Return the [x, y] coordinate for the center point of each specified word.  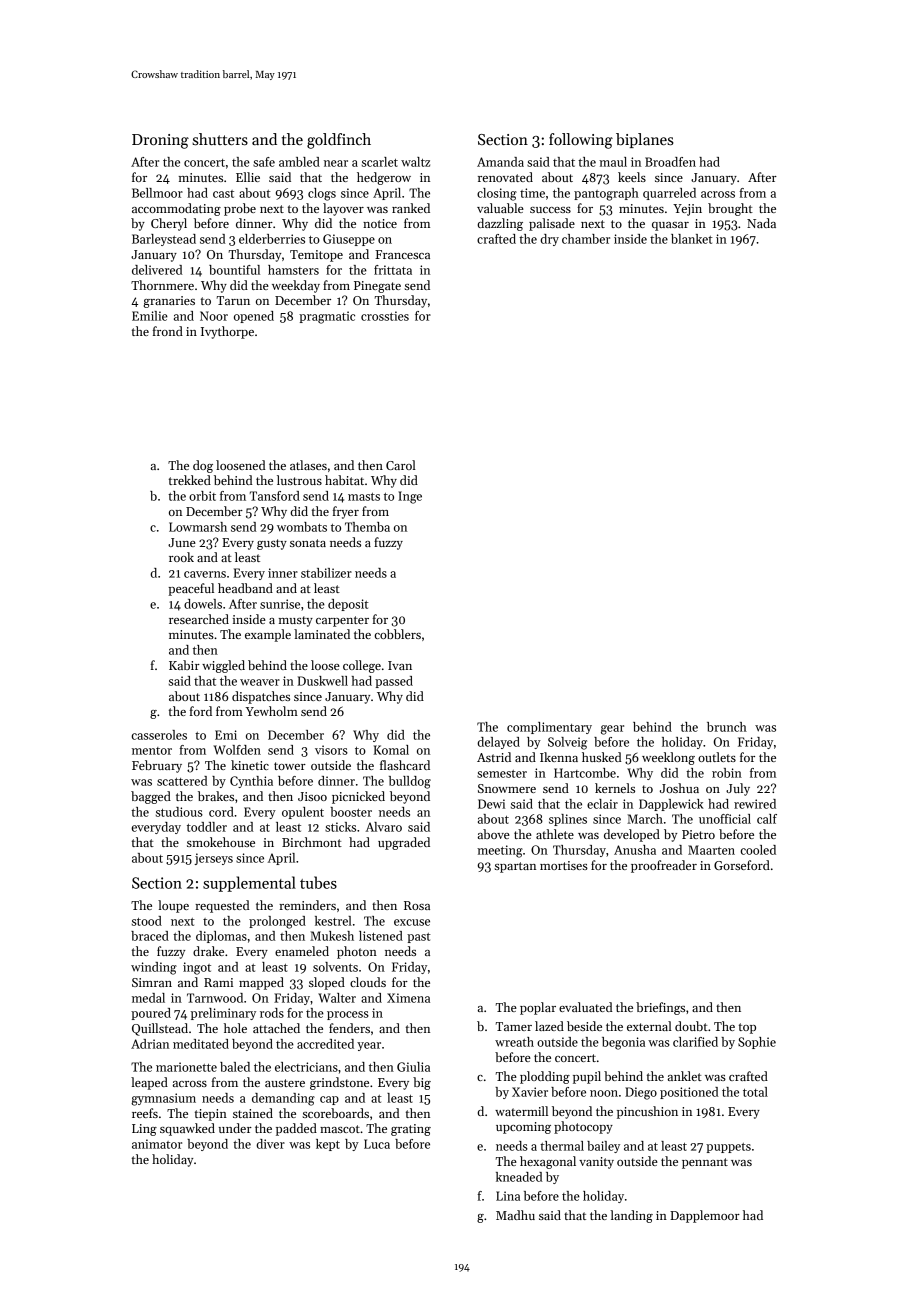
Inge [410, 497]
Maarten [711, 850]
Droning [160, 141]
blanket [692, 239]
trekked [190, 480]
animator [157, 1144]
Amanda [500, 162]
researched [199, 619]
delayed [498, 743]
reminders [307, 905]
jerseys [213, 859]
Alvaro [384, 827]
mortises [564, 865]
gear [612, 730]
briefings [660, 1008]
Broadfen [670, 162]
